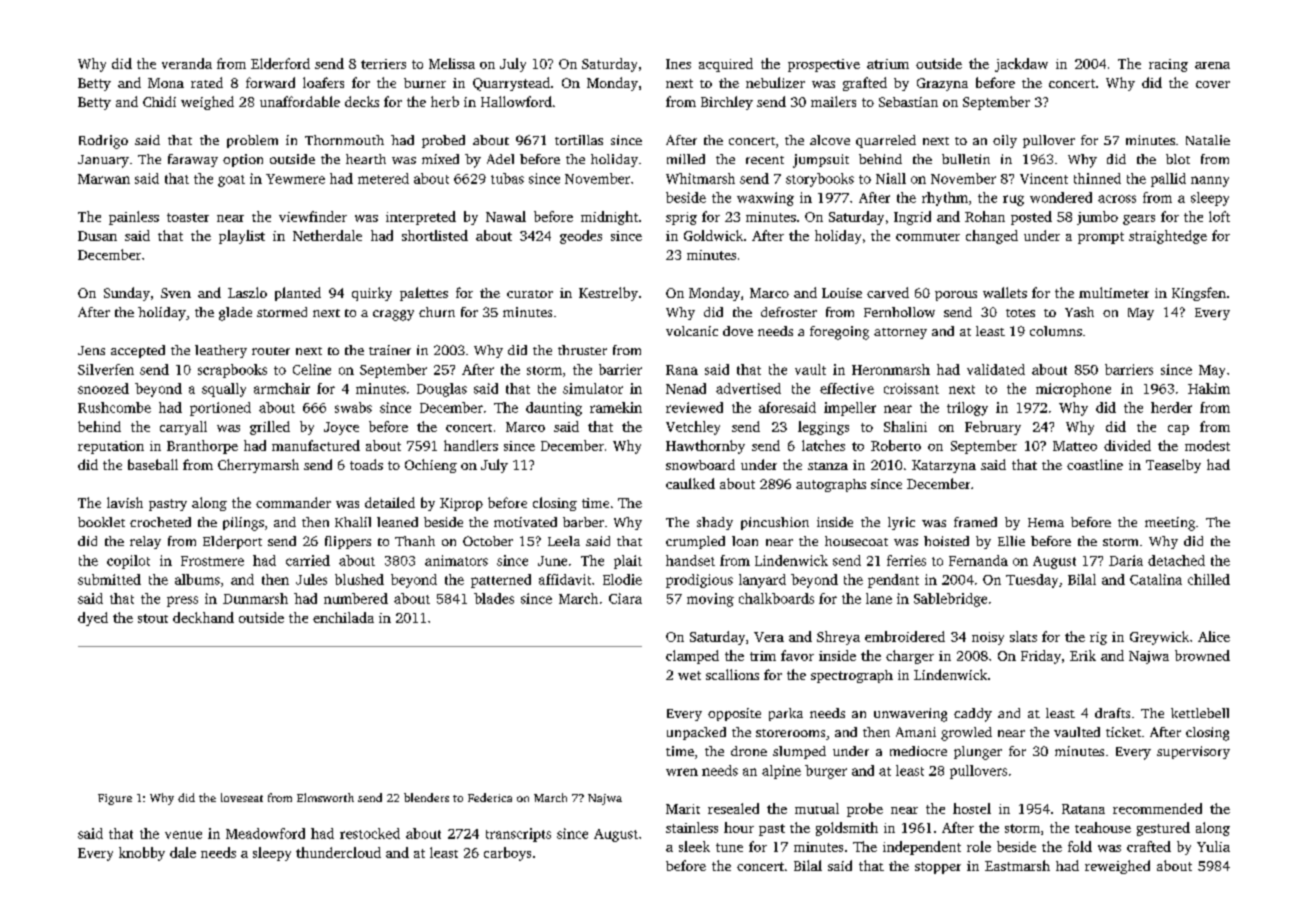 The height and width of the screenshot is (924, 1308). What do you see at coordinates (270, 428) in the screenshot?
I see `grilled` at bounding box center [270, 428].
